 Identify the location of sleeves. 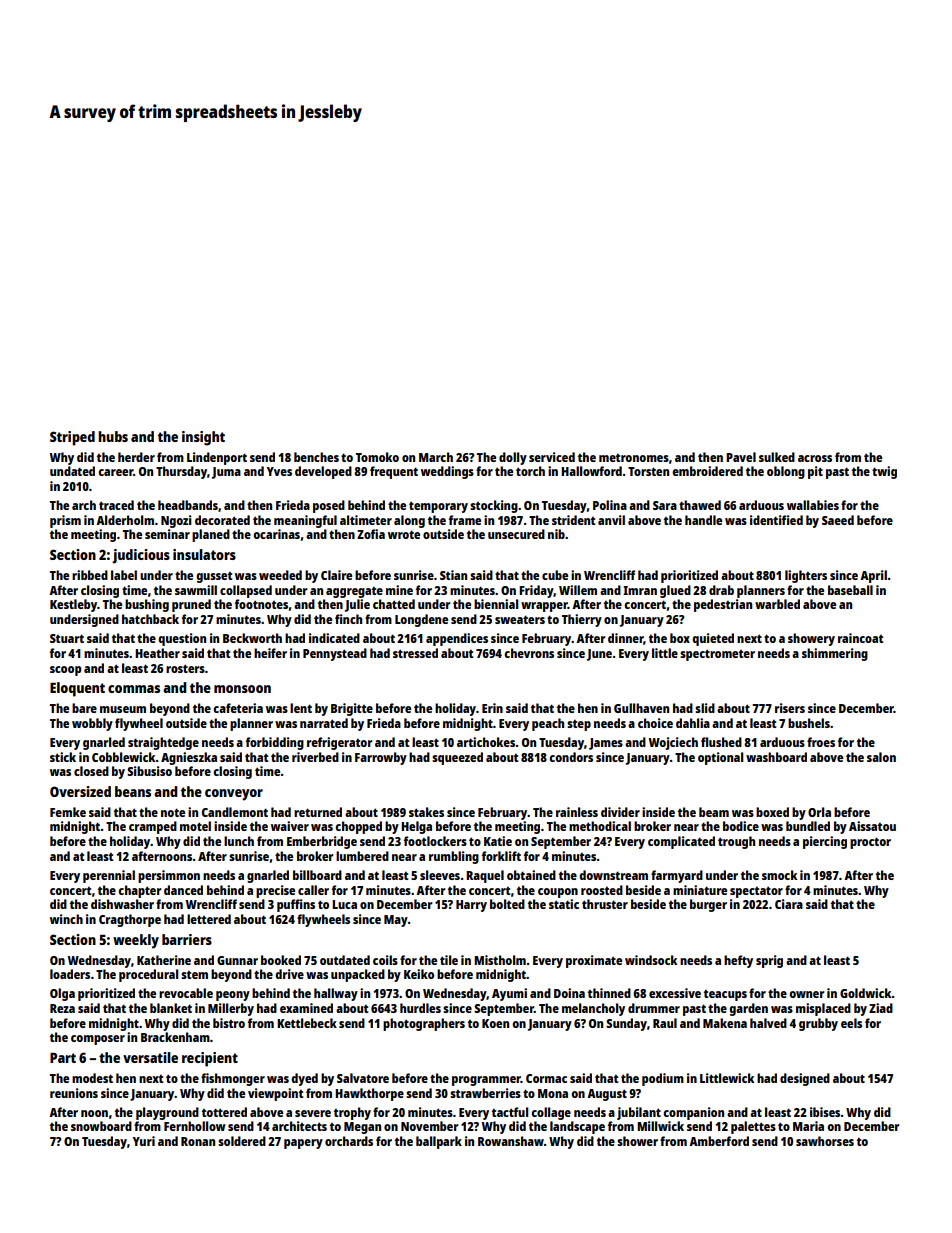
(440, 875).
